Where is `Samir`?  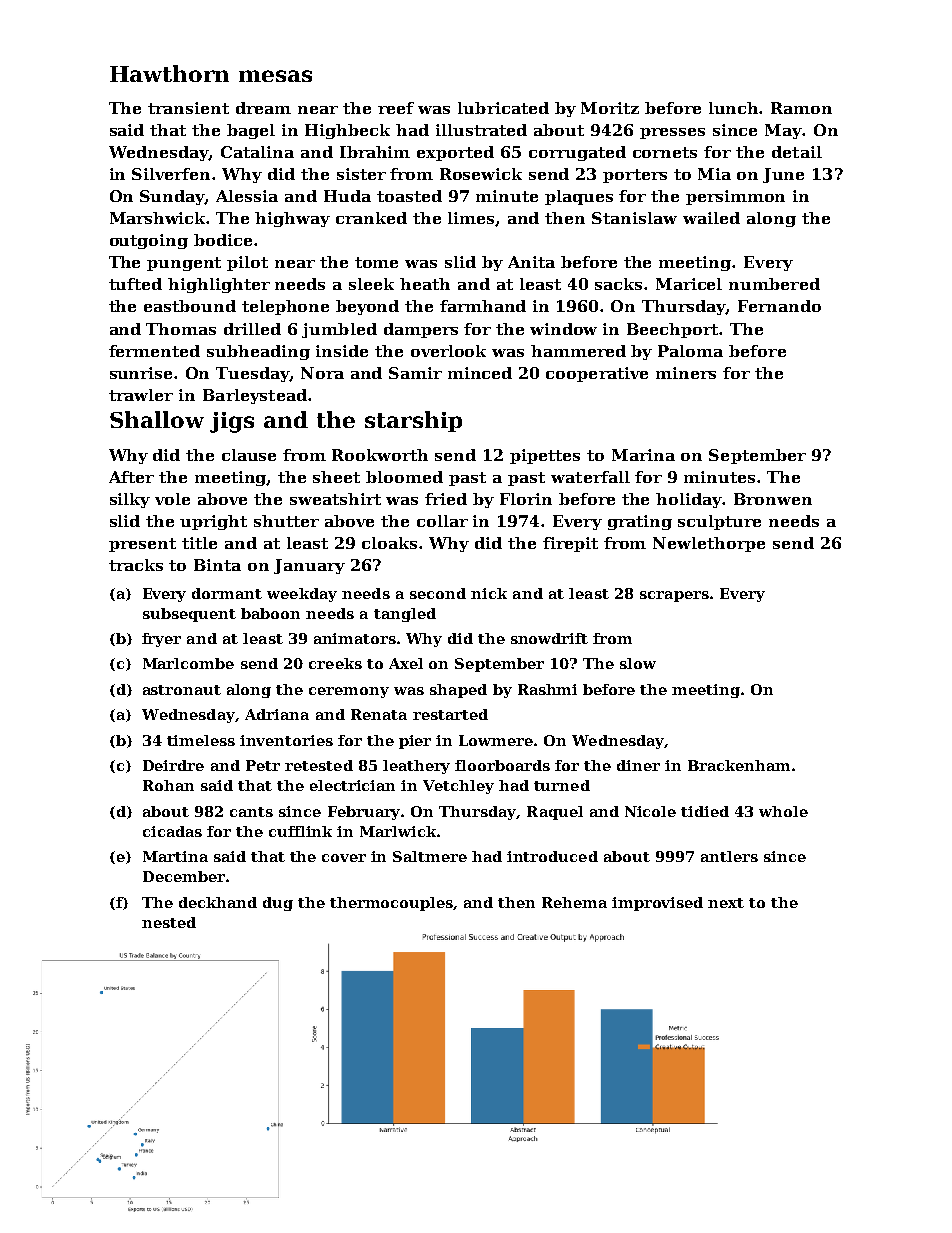 Samir is located at coordinates (415, 373).
